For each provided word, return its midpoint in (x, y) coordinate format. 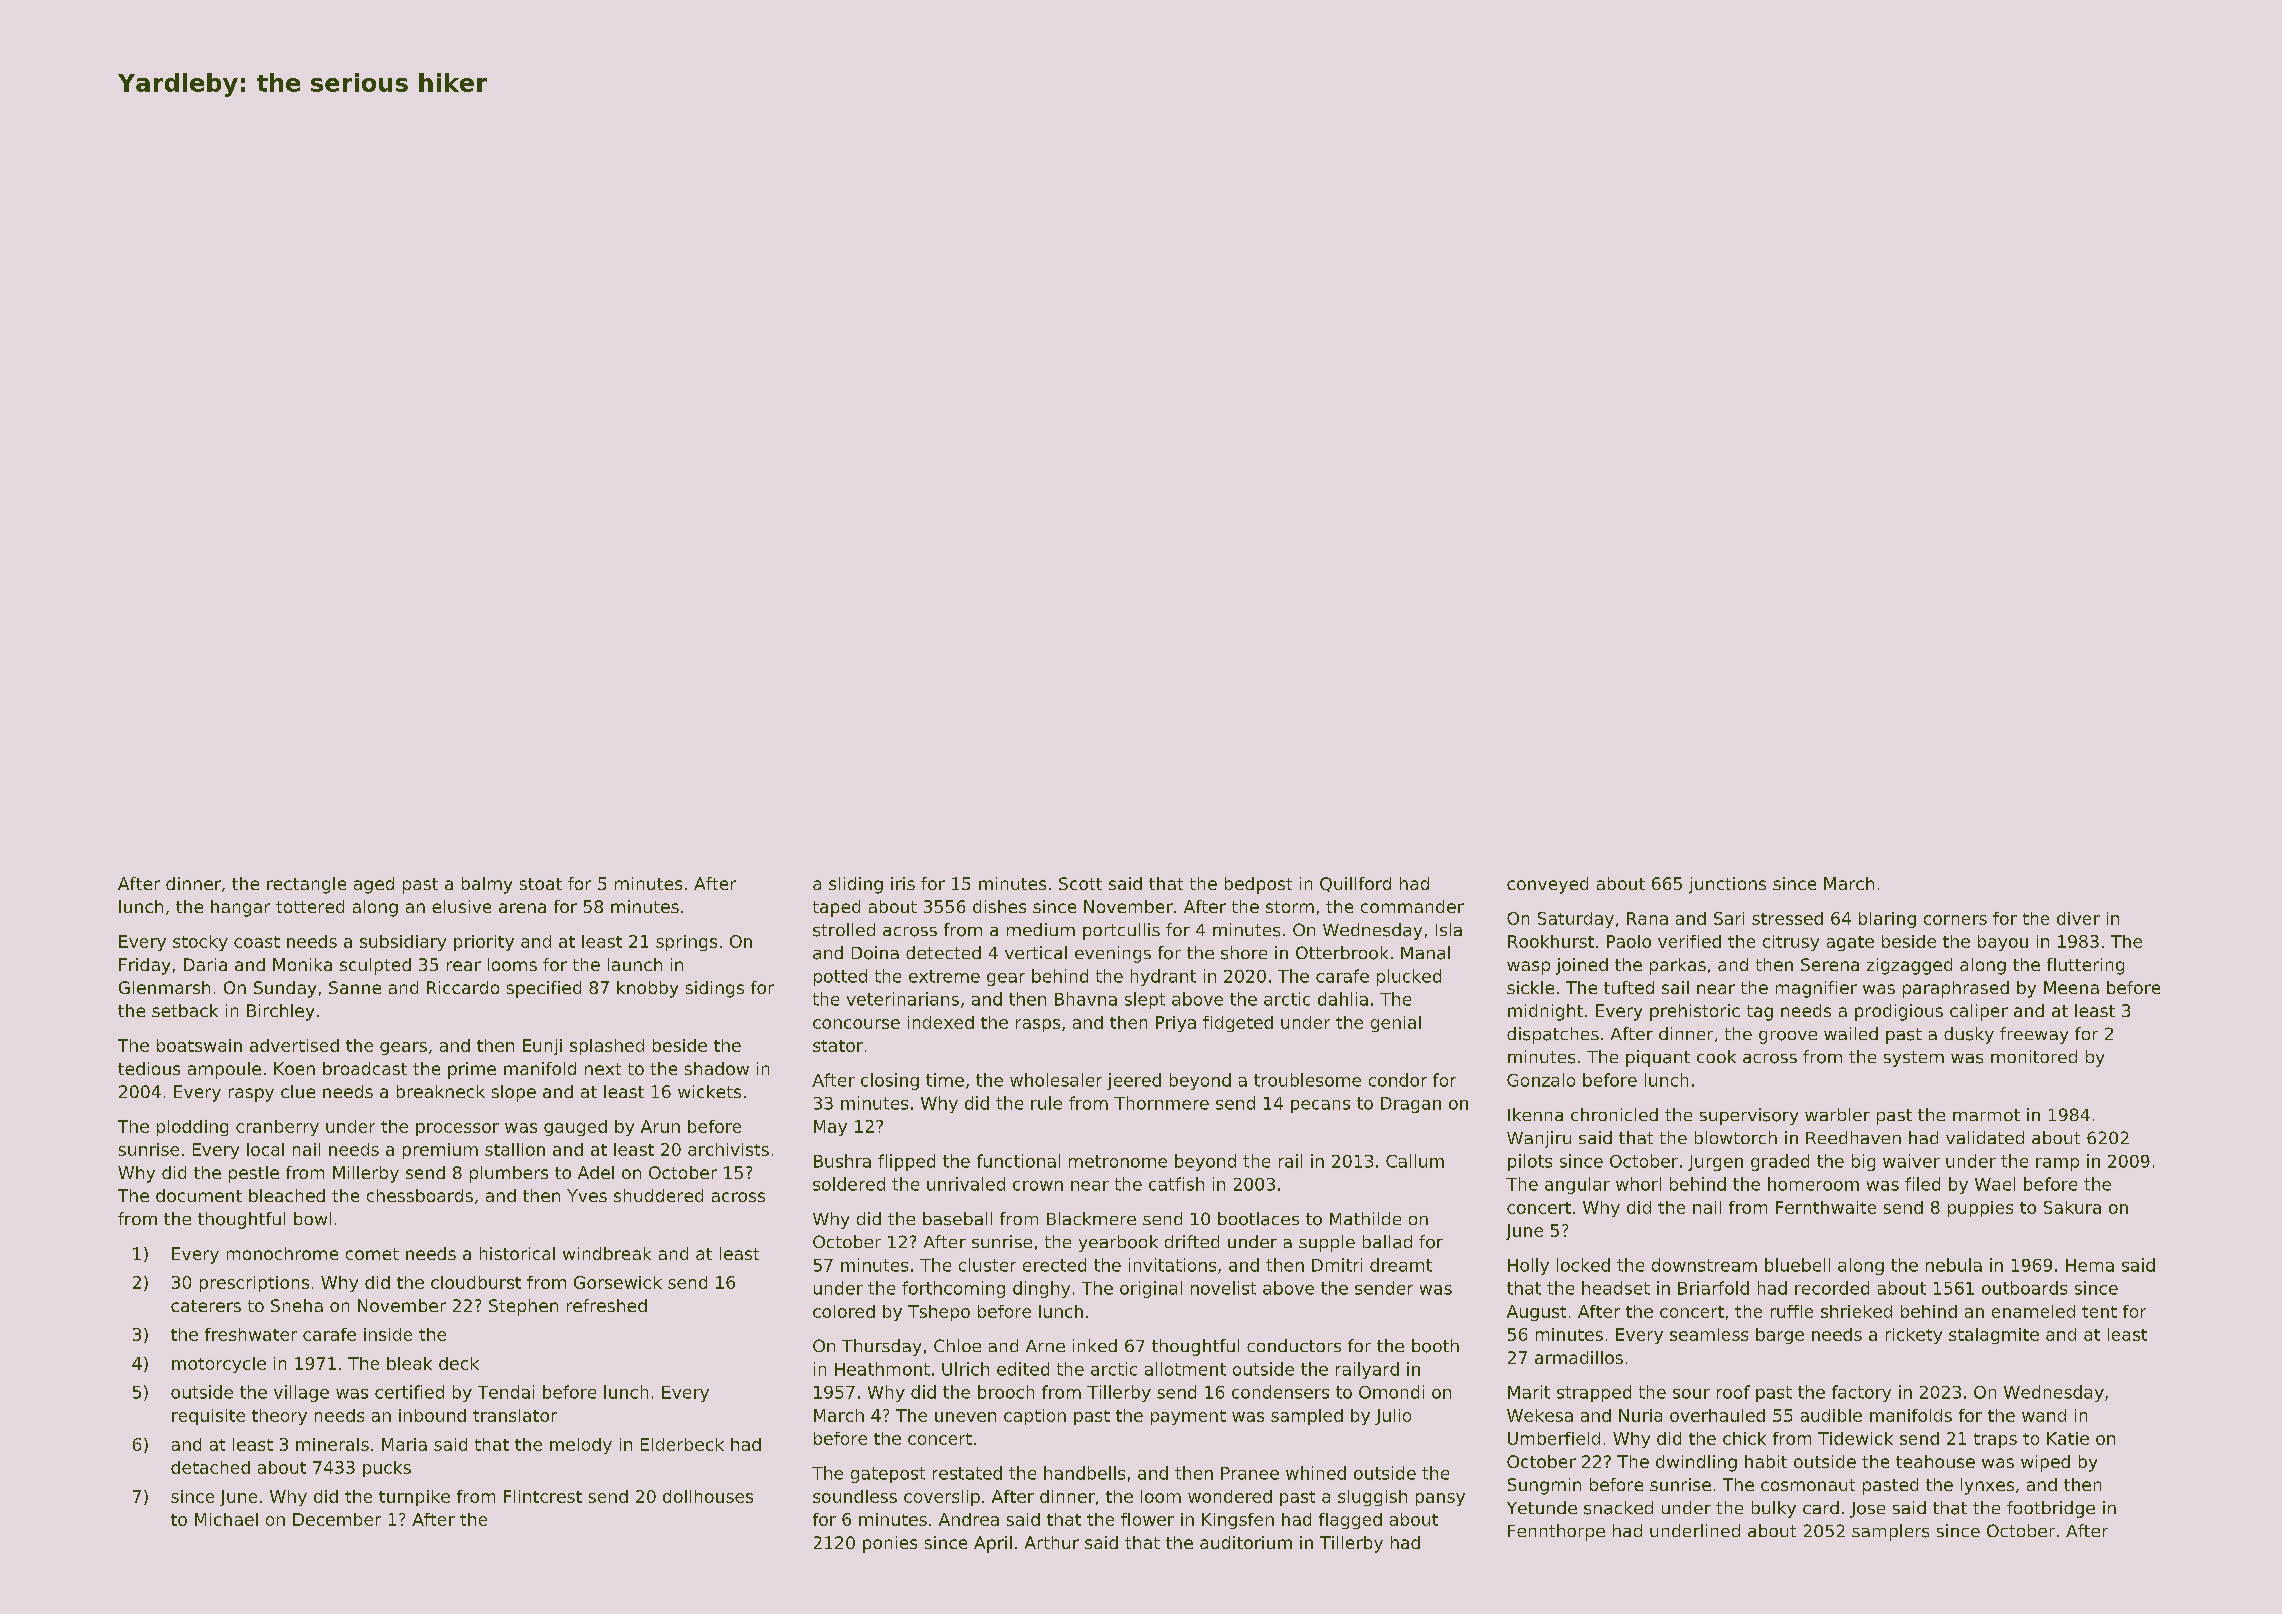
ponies (890, 1544)
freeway (2034, 1035)
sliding (856, 885)
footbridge (2051, 1509)
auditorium (1246, 1542)
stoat (541, 884)
